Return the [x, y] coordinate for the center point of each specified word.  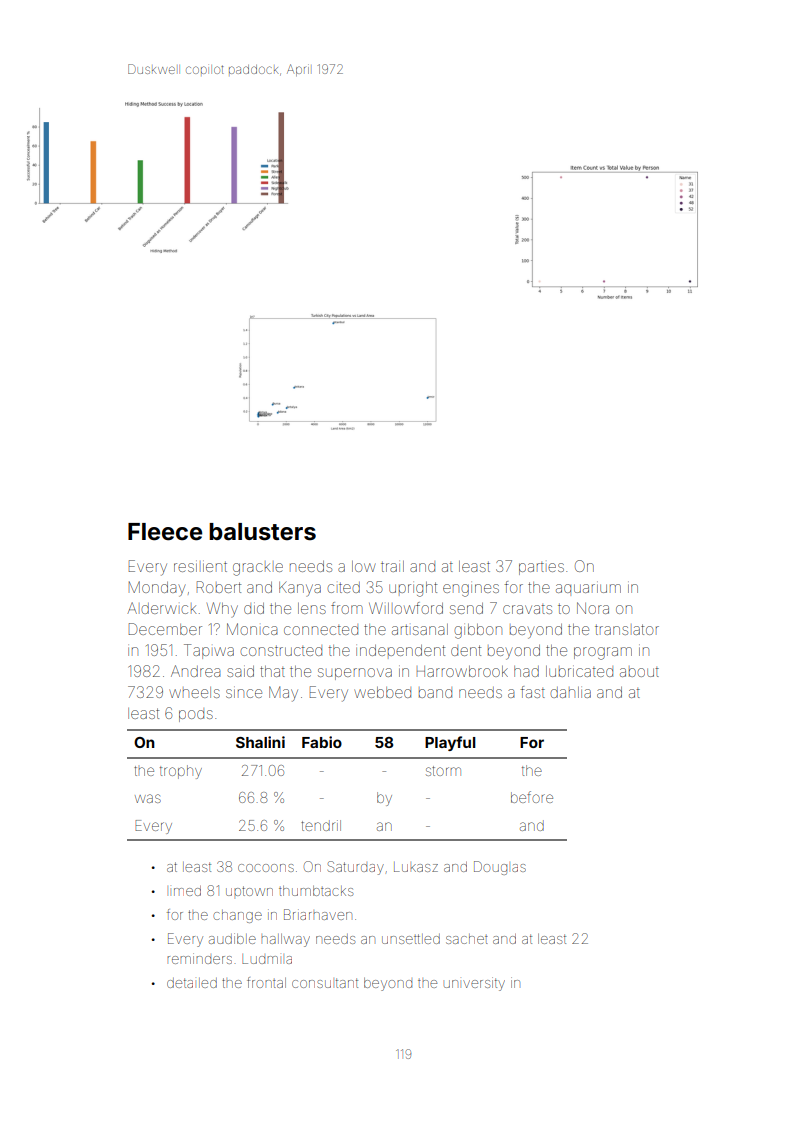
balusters [262, 532]
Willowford [406, 608]
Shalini [260, 742]
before [532, 797]
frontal [266, 982]
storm [443, 771]
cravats [527, 609]
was [148, 798]
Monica [252, 629]
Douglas [500, 868]
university [474, 984]
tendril [321, 825]
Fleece [165, 532]
